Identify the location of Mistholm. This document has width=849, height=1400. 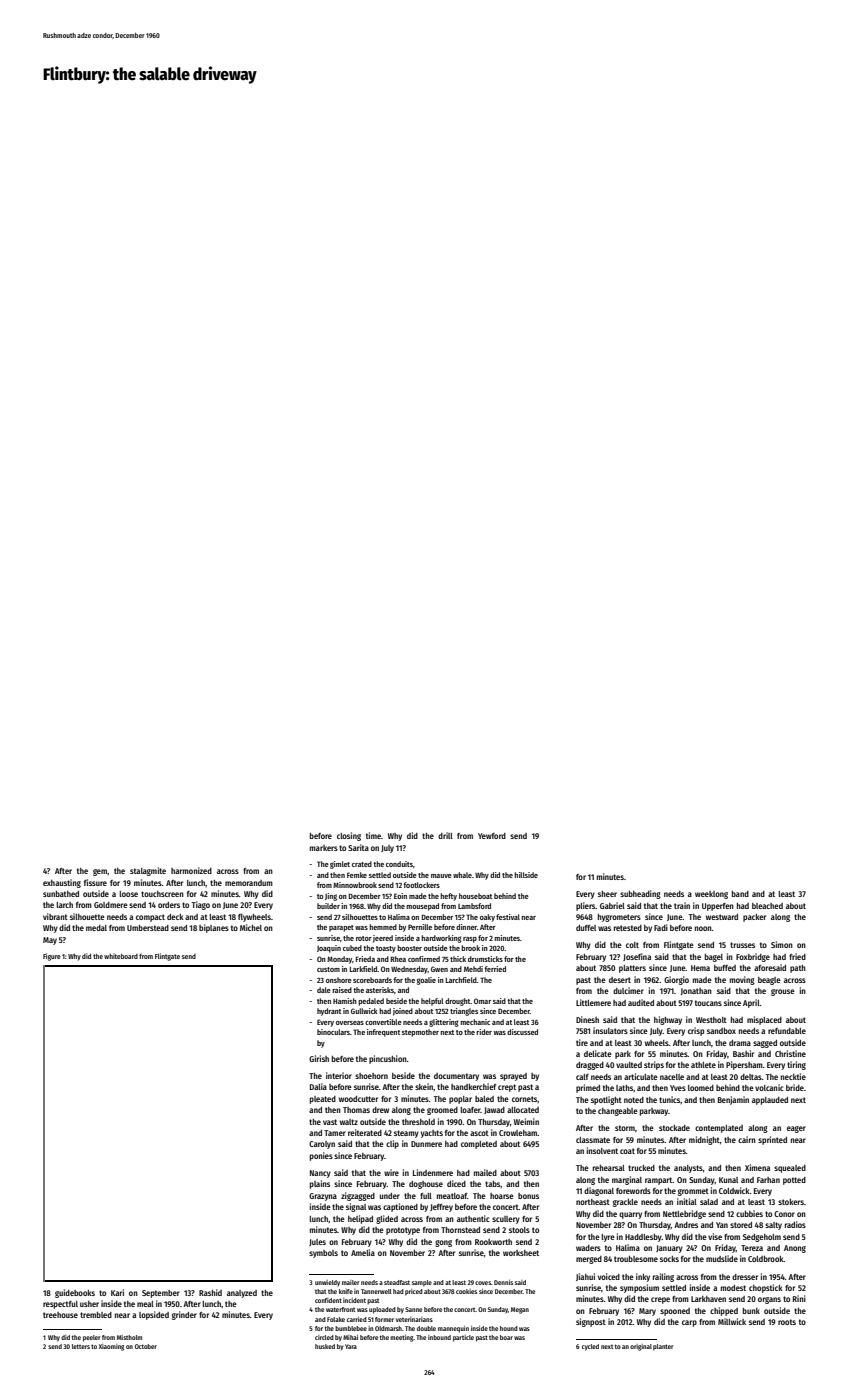
(129, 1337).
